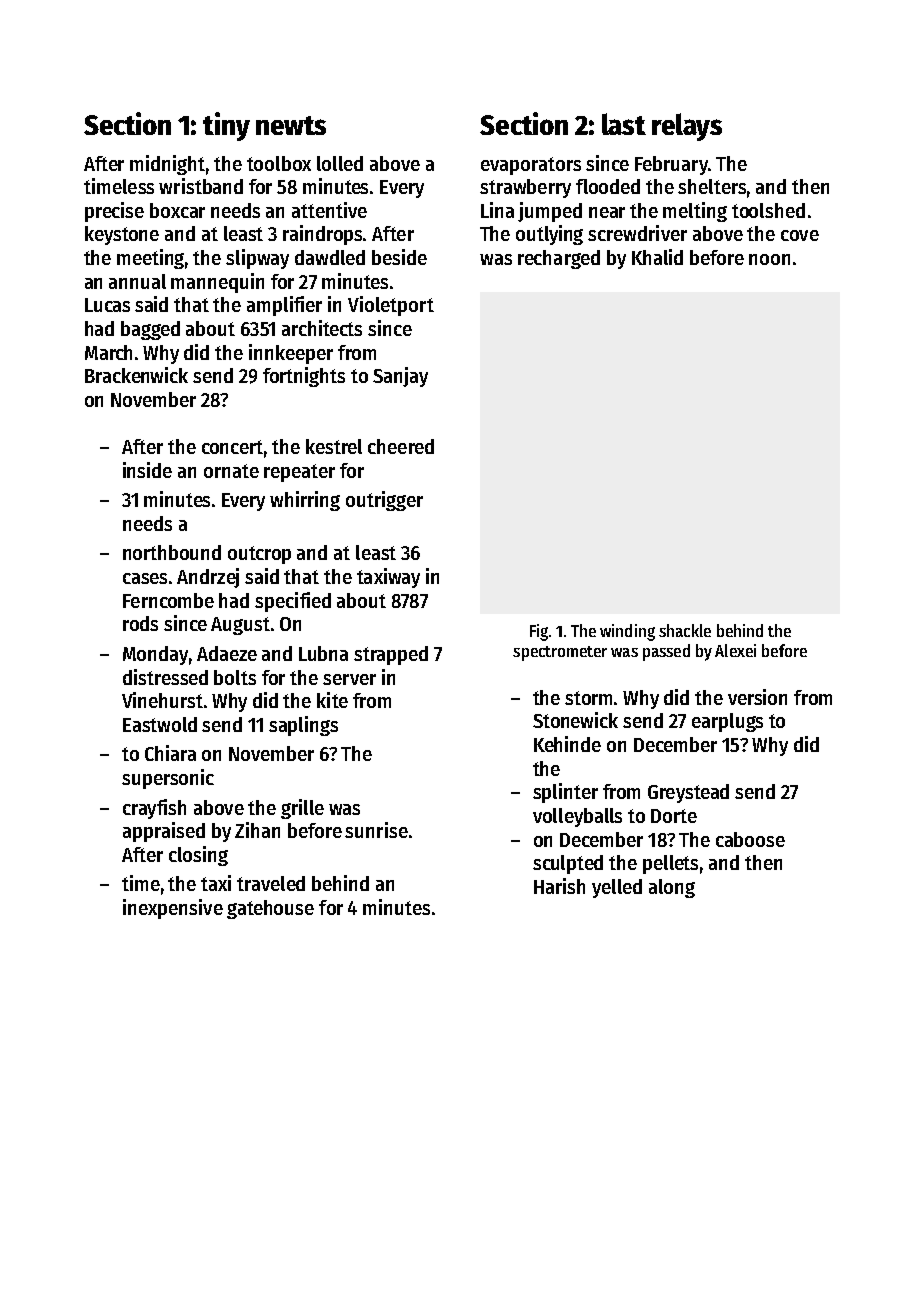 This page has width=924, height=1311. Describe the element at coordinates (624, 124) in the page. I see `last` at that location.
